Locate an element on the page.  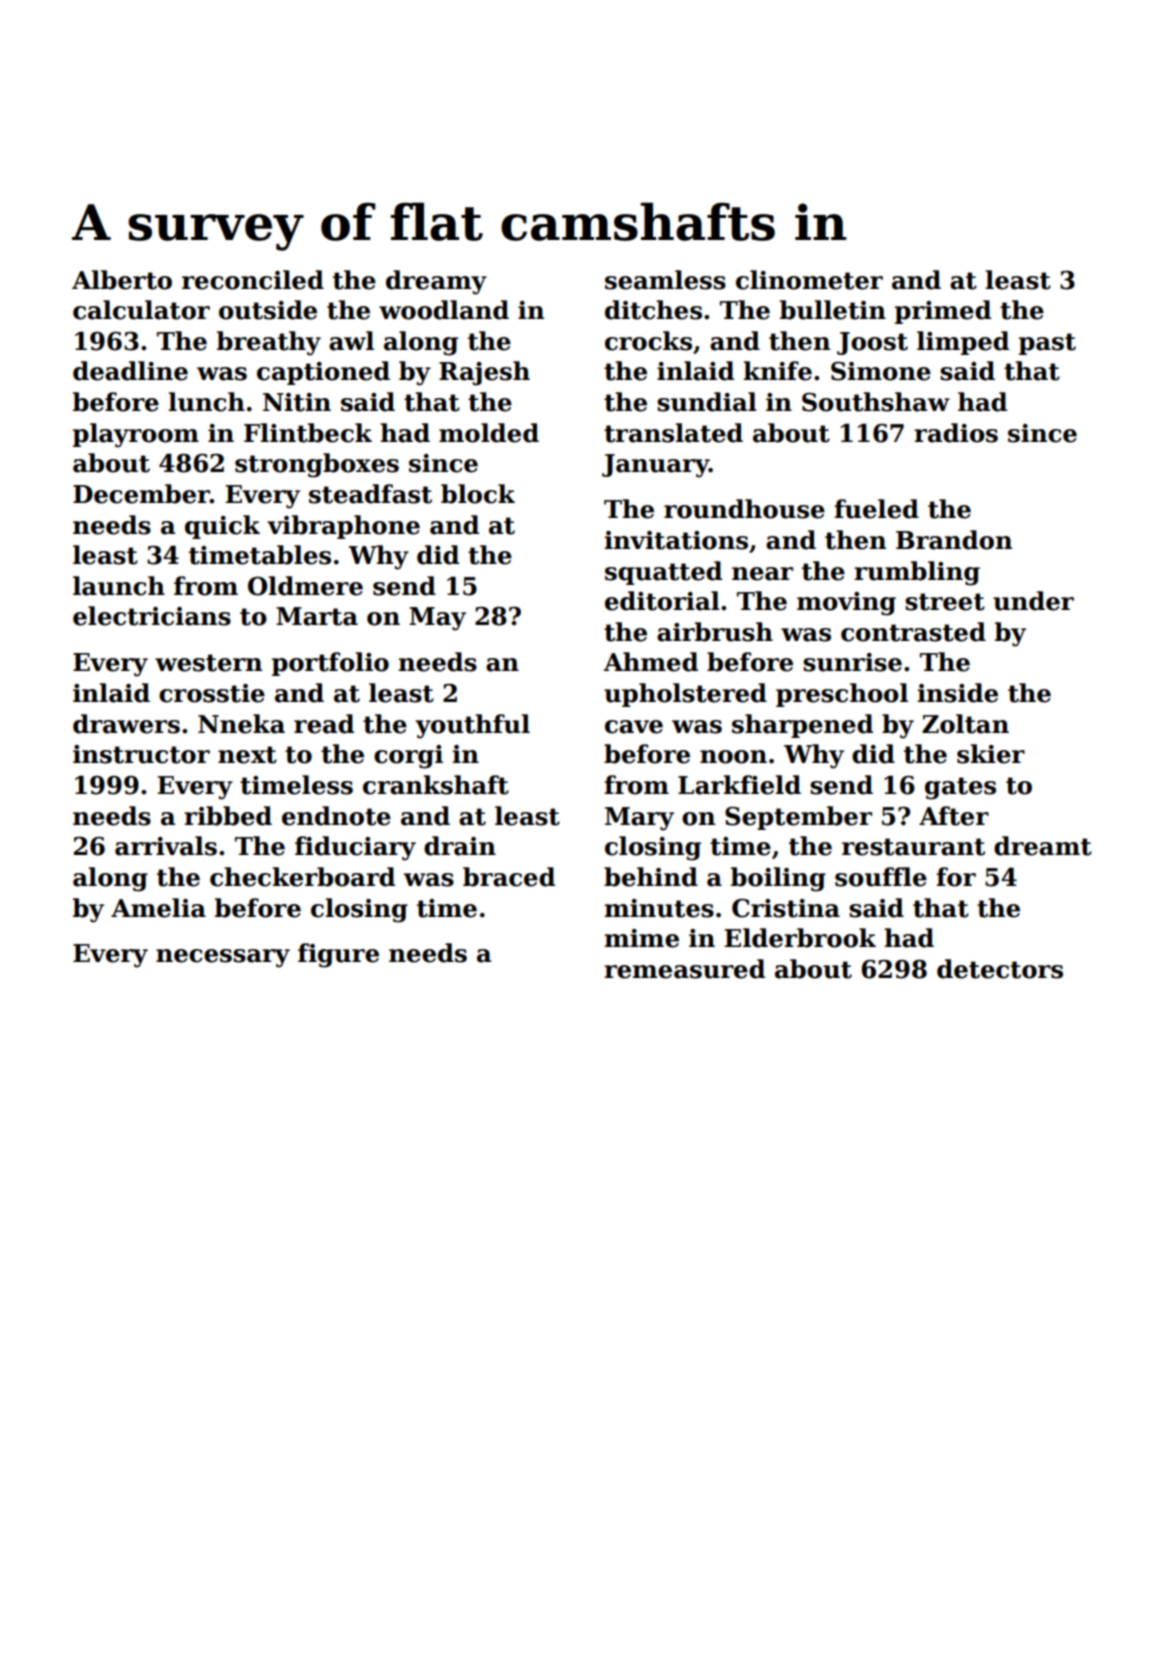
knife is located at coordinates (777, 371).
